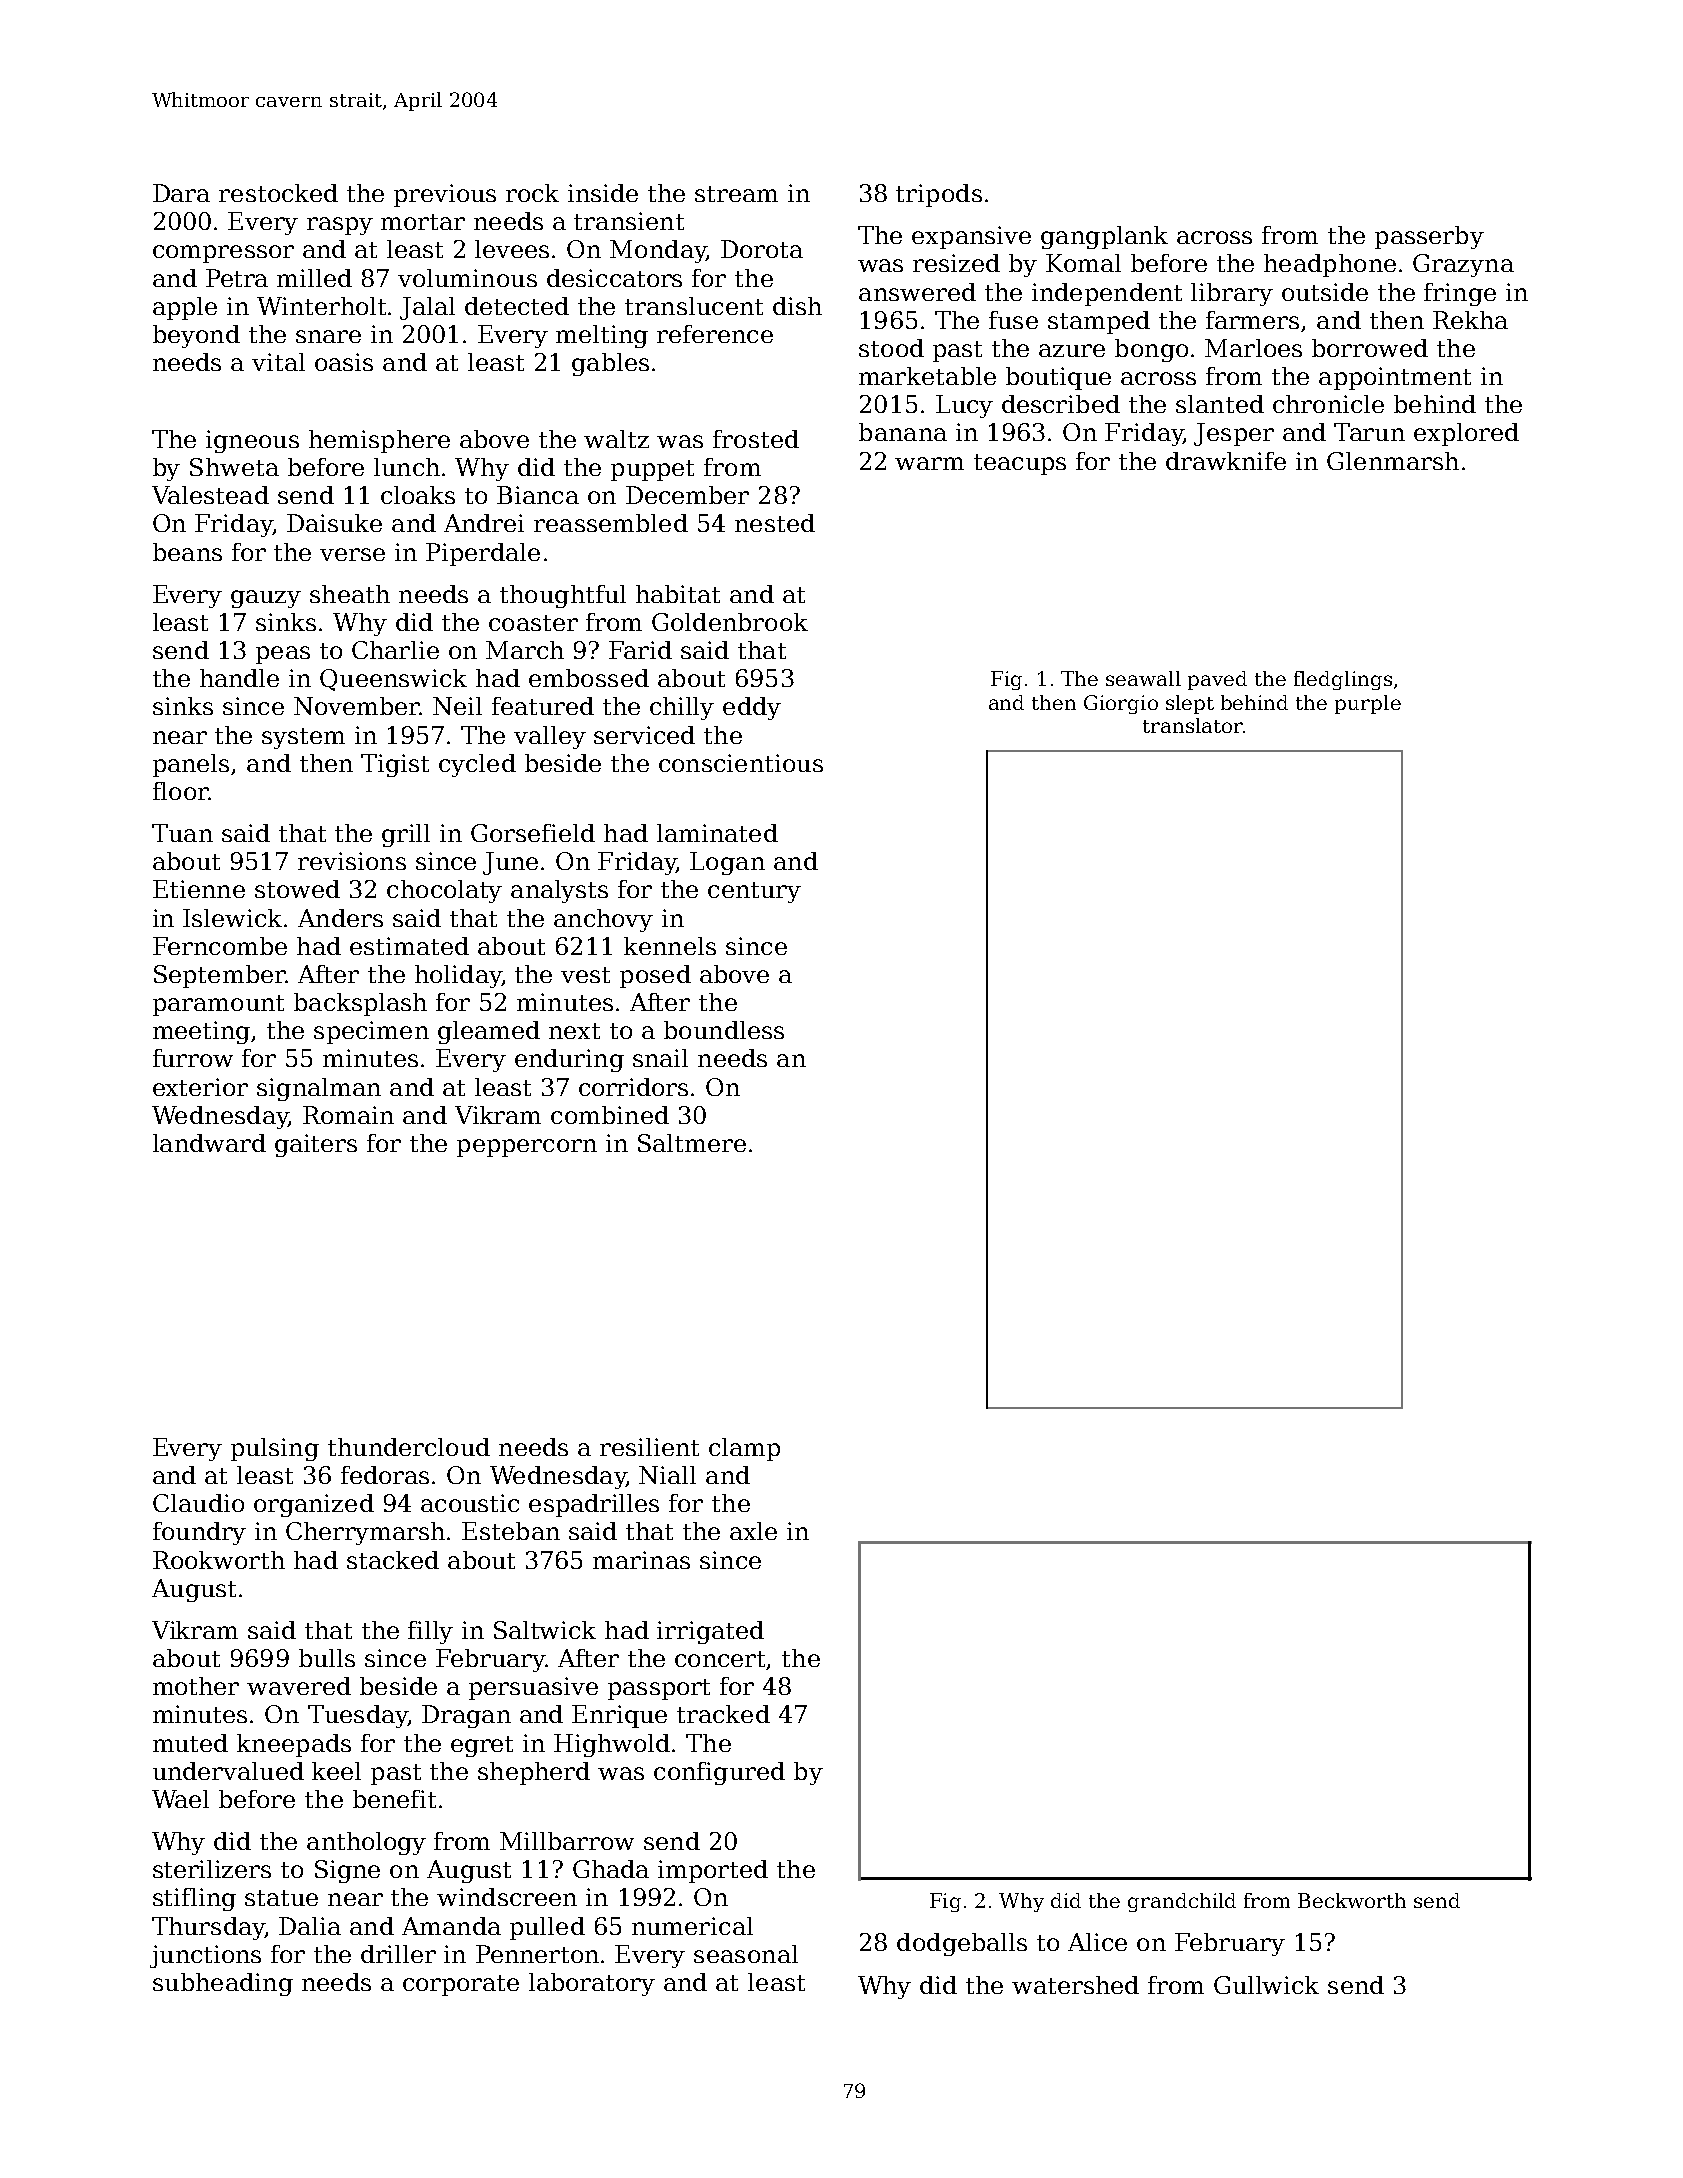 This page has width=1683, height=2178. What do you see at coordinates (223, 1984) in the page?
I see `subheading` at bounding box center [223, 1984].
